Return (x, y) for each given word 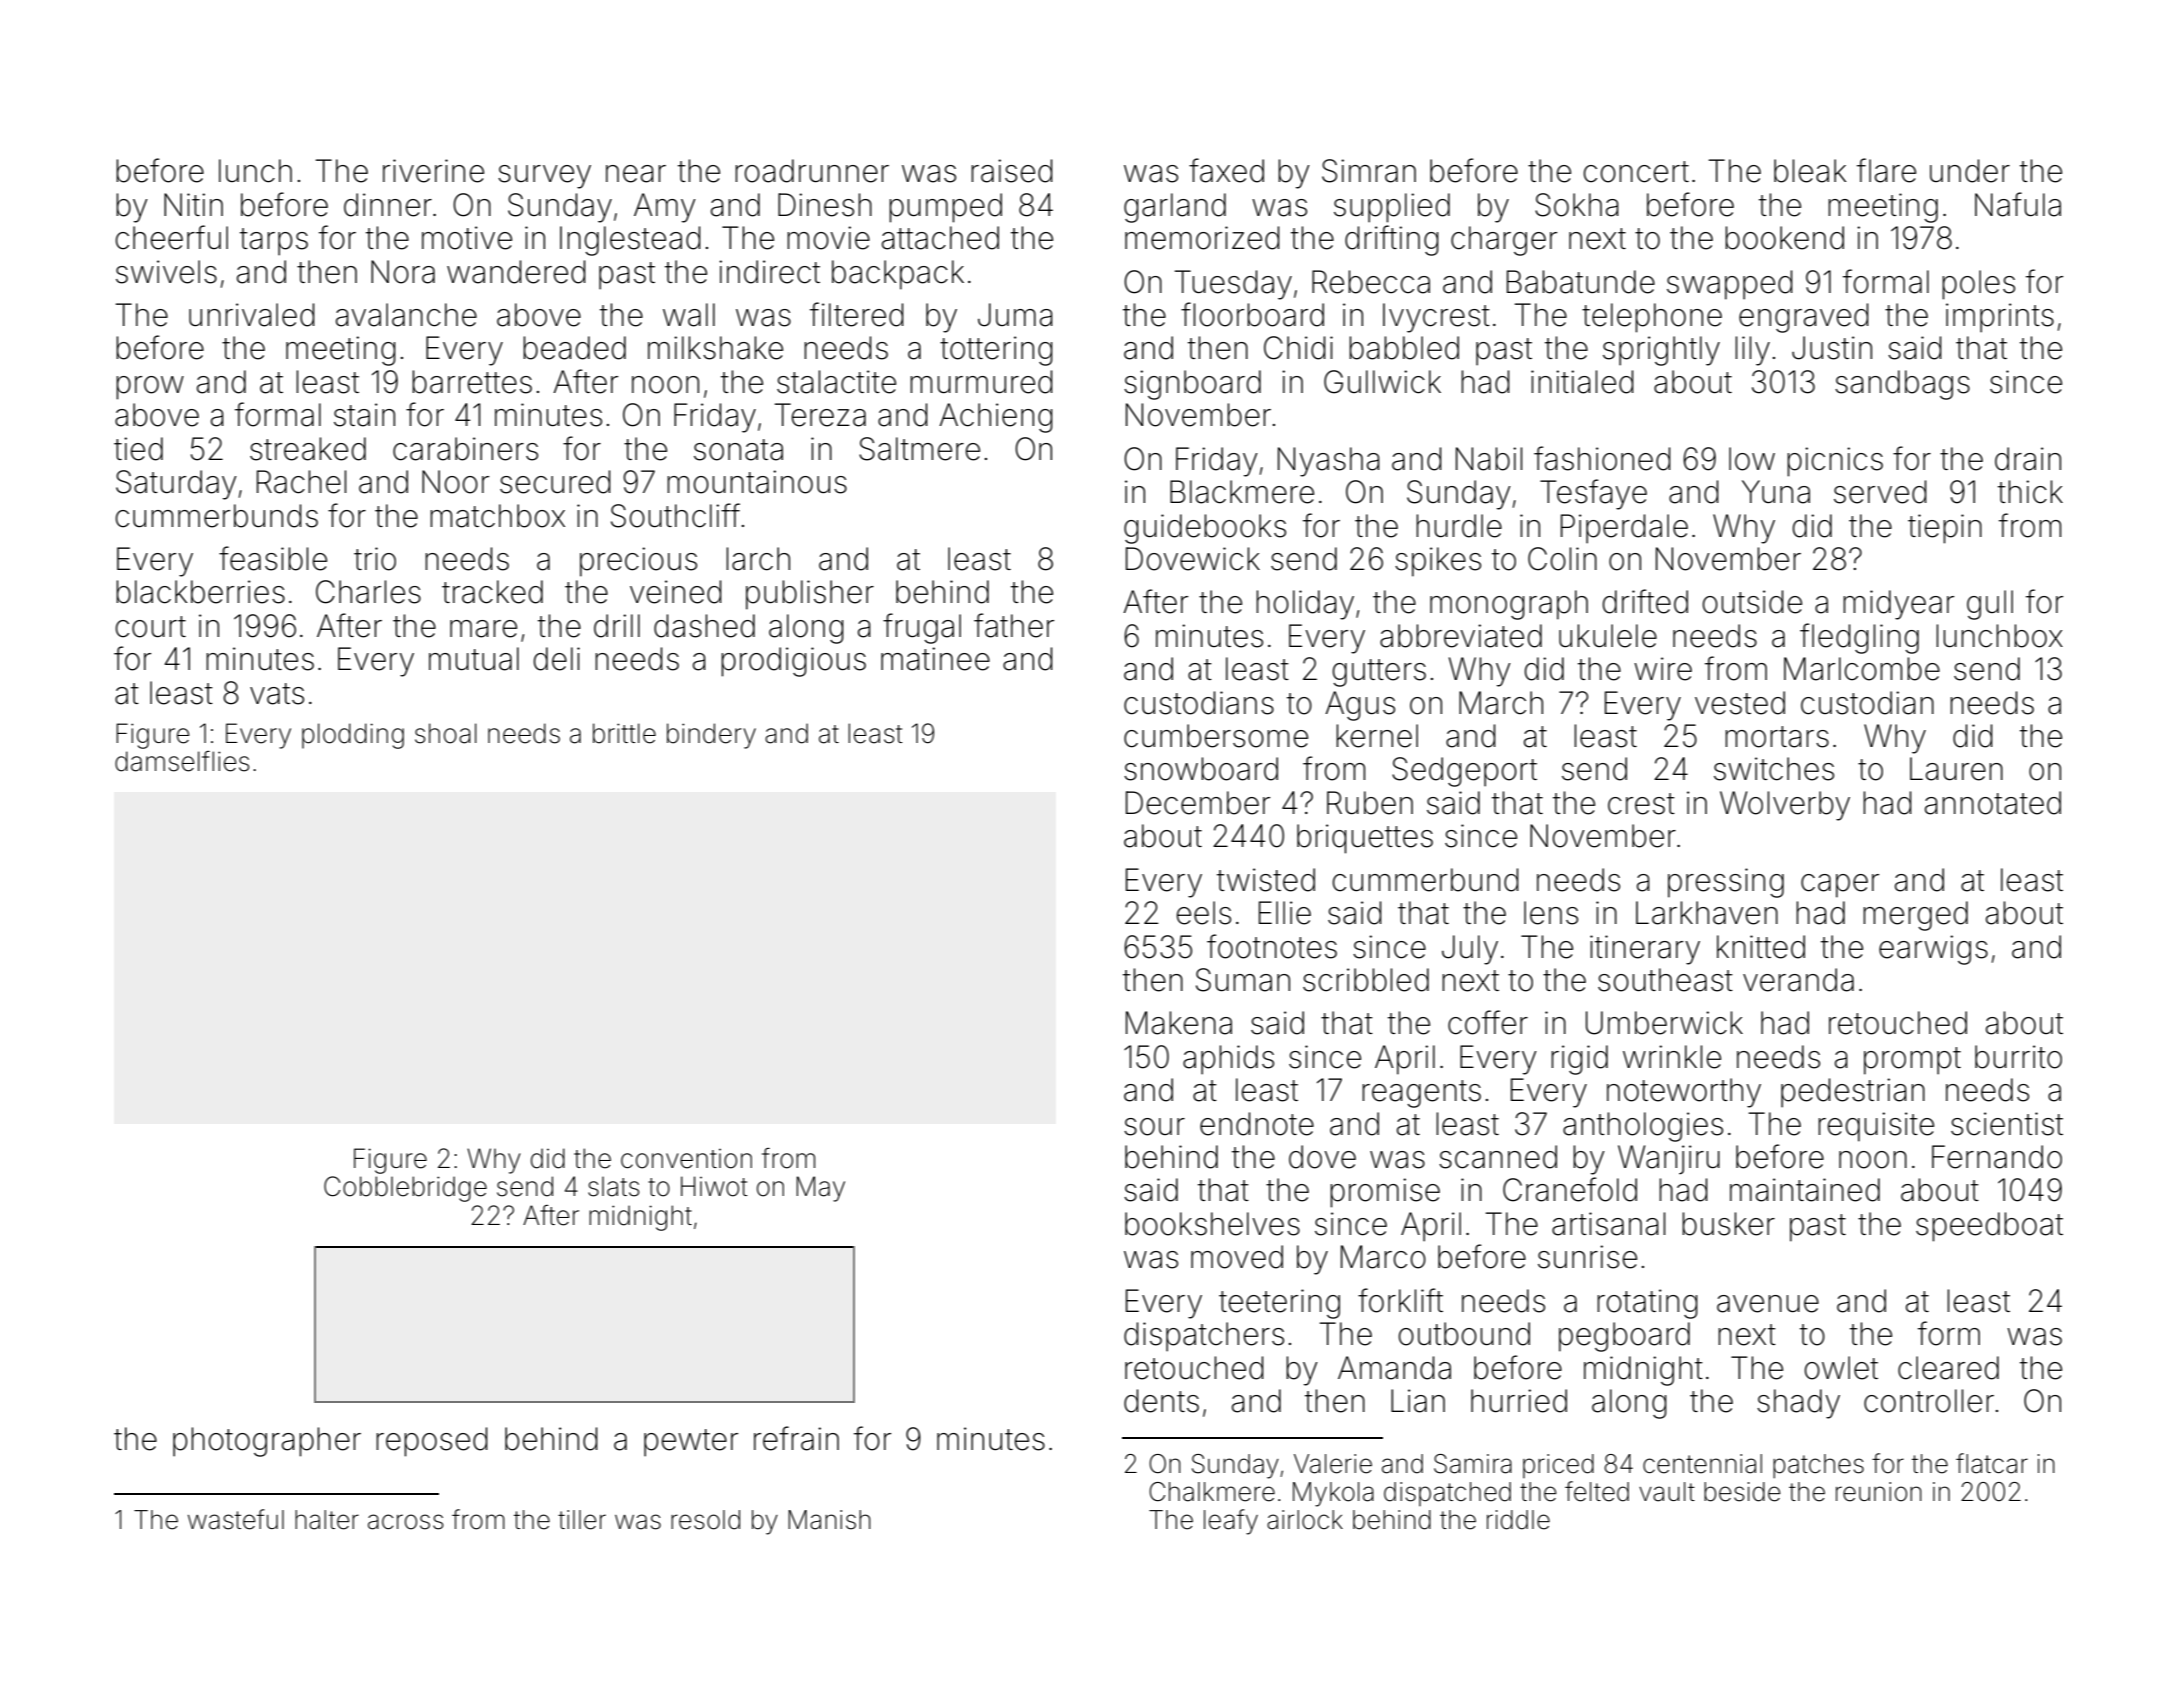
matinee (935, 659)
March (1501, 703)
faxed (1226, 170)
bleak (1810, 171)
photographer (267, 1442)
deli (556, 659)
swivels (166, 272)
